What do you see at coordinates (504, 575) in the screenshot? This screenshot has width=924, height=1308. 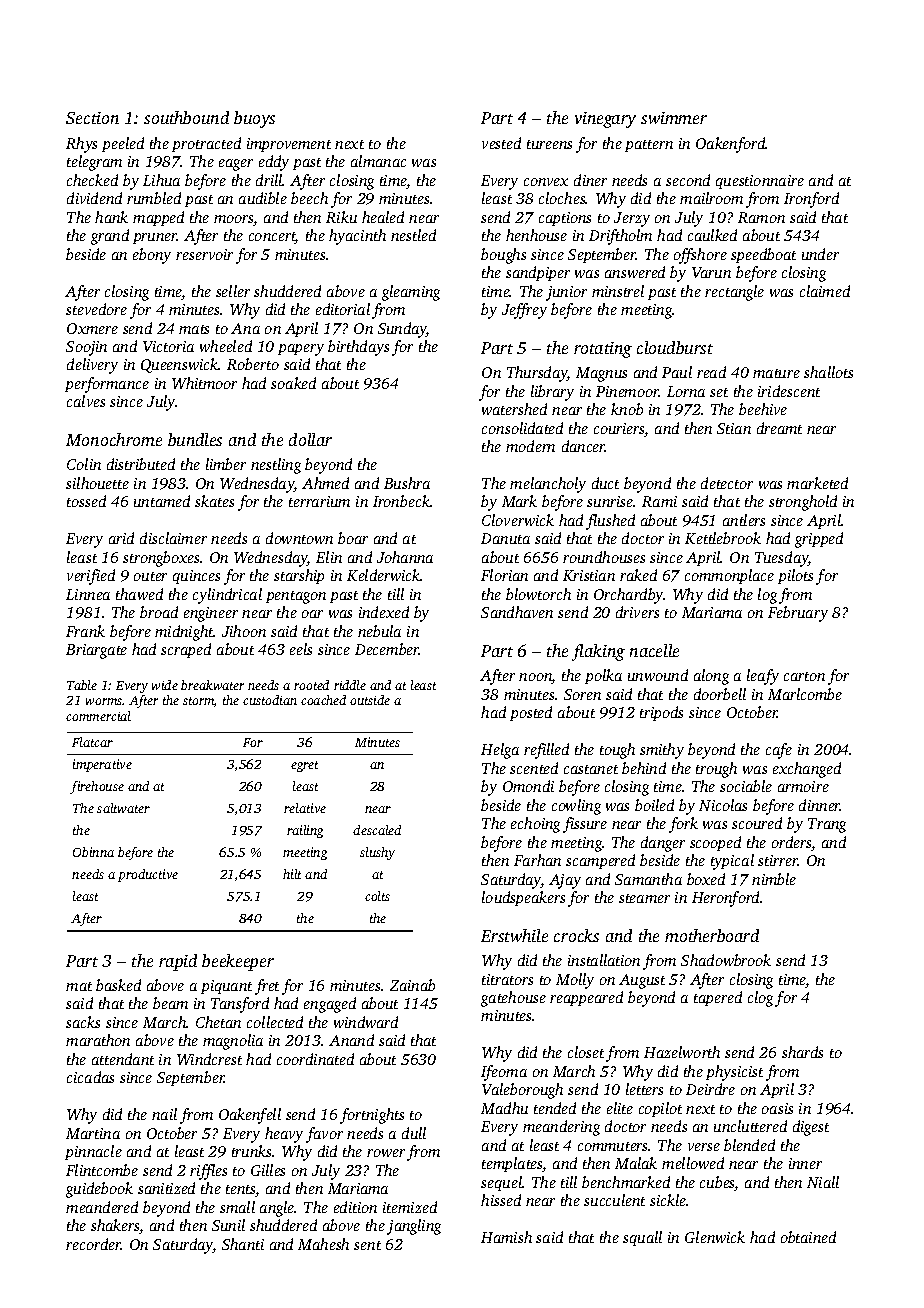 I see `Florian` at bounding box center [504, 575].
